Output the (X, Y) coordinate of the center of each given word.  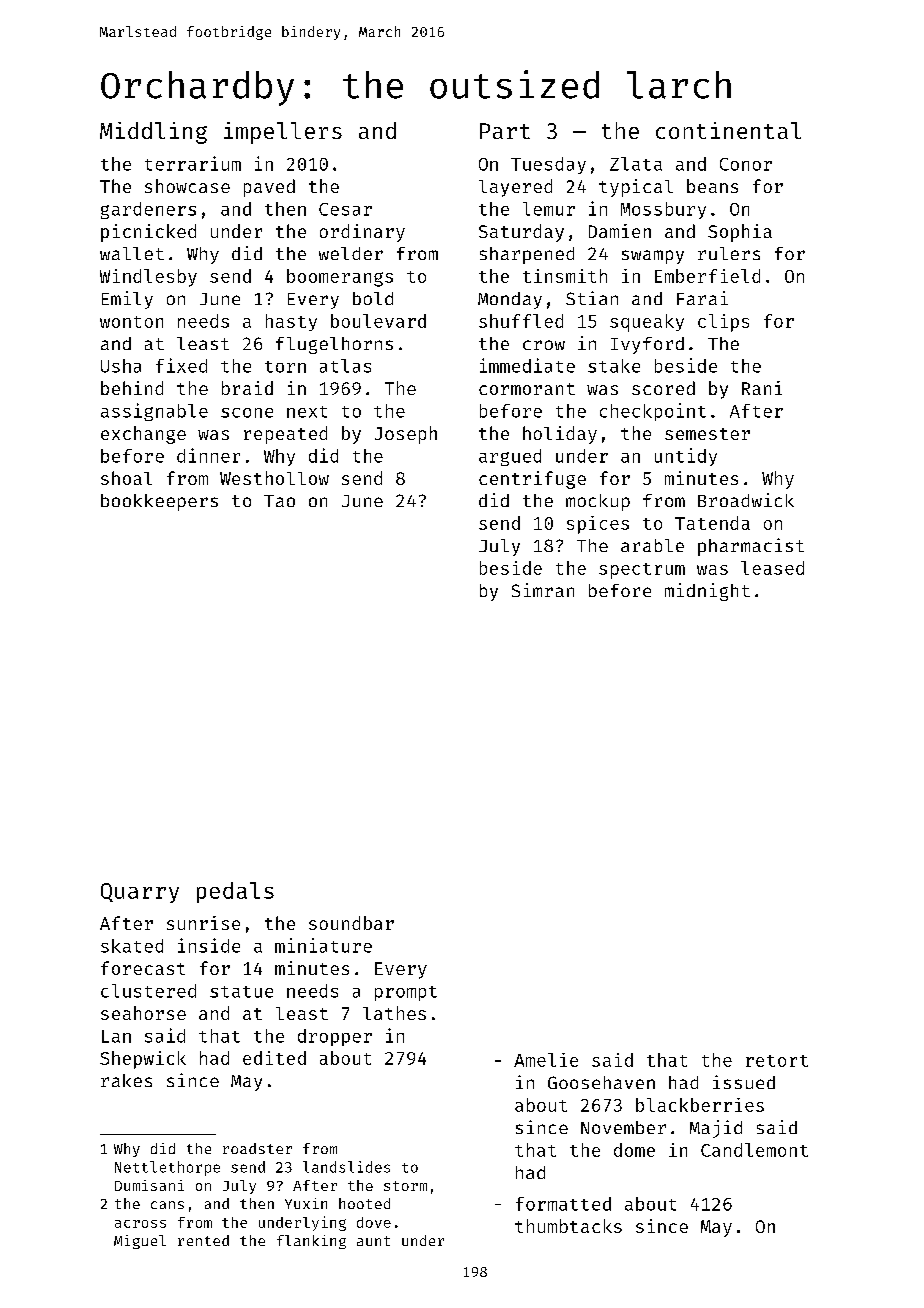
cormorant (527, 389)
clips (723, 323)
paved (269, 188)
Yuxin (306, 1203)
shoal (126, 478)
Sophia (740, 233)
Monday (510, 300)
